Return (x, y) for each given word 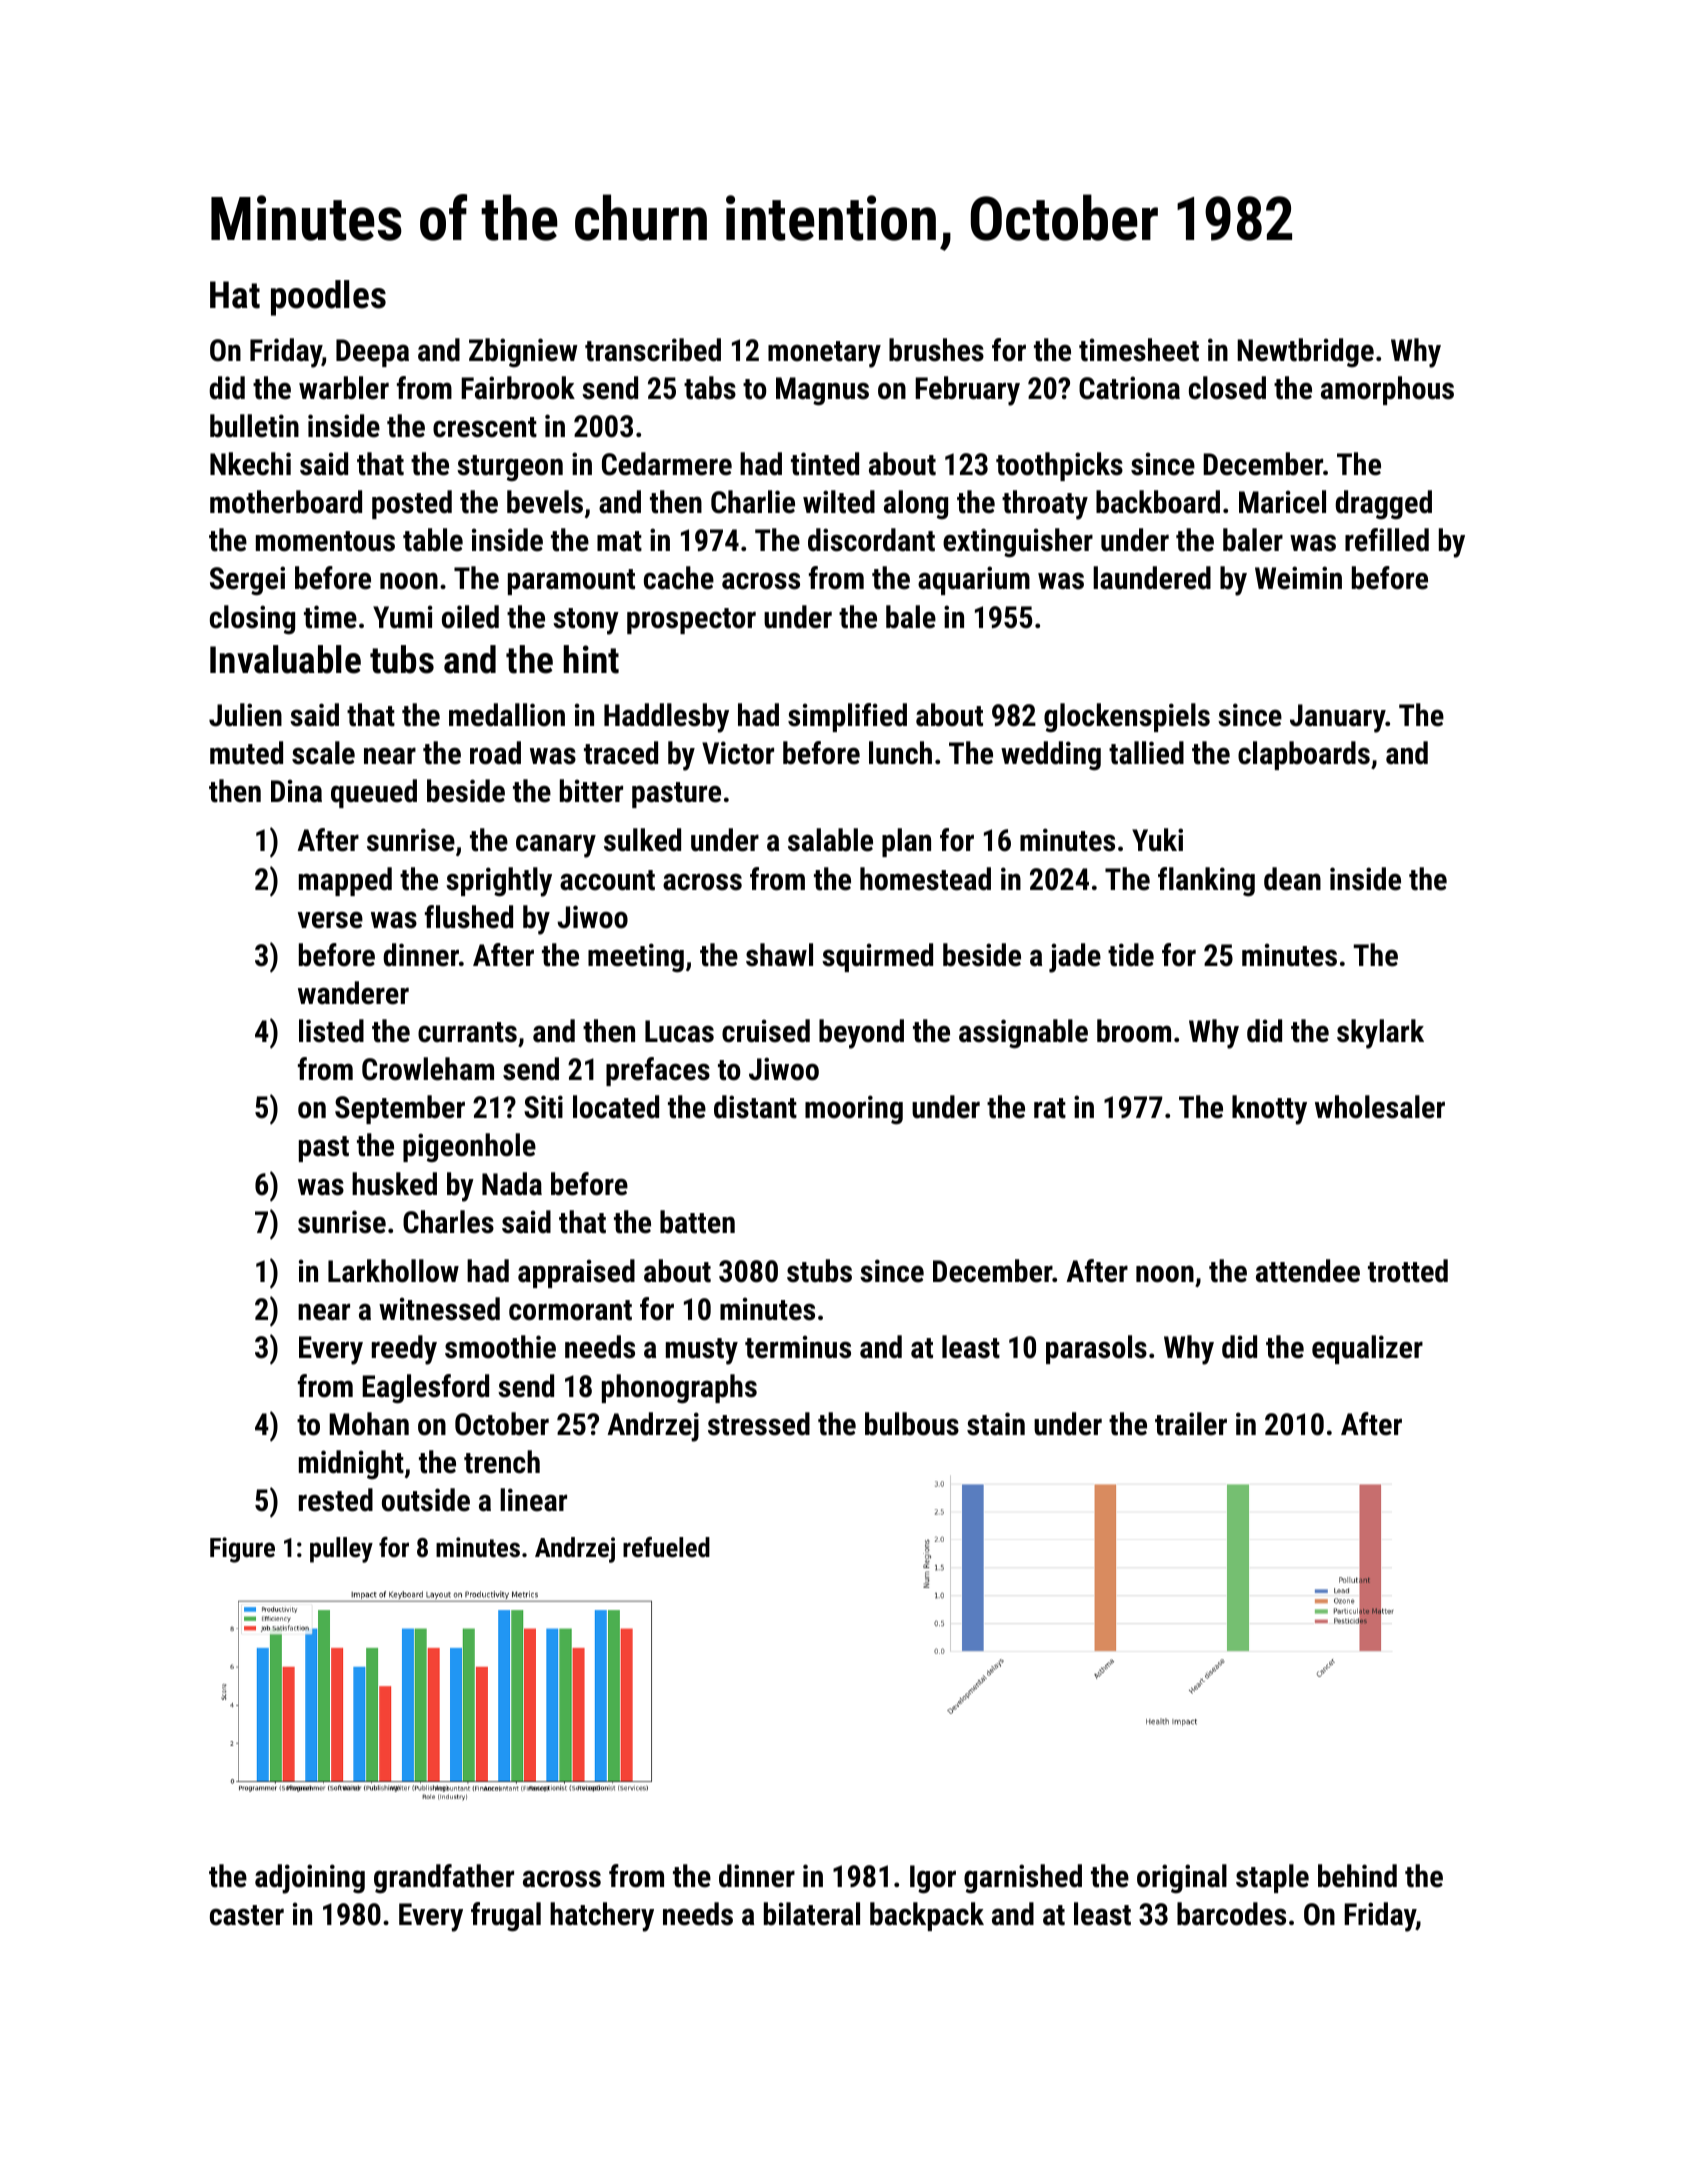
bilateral (812, 1914)
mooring (854, 1110)
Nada (512, 1184)
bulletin (254, 426)
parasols (1096, 1349)
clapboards (1304, 755)
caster (247, 1915)
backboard (1158, 502)
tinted (825, 464)
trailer (1191, 1424)
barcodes (1231, 1914)
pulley (341, 1550)
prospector (691, 621)
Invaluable (285, 659)
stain (996, 1424)
